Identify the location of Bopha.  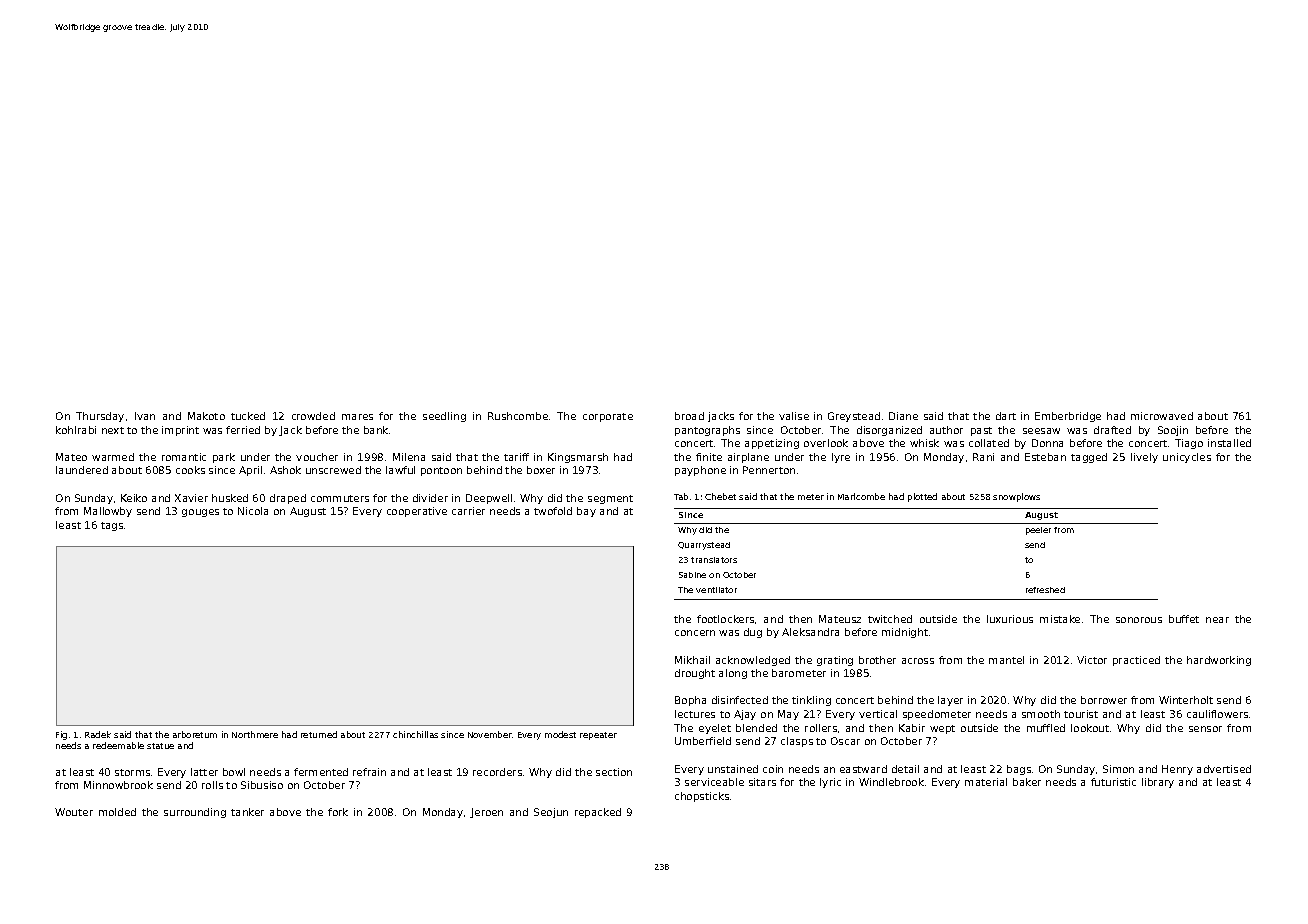
(690, 701).
